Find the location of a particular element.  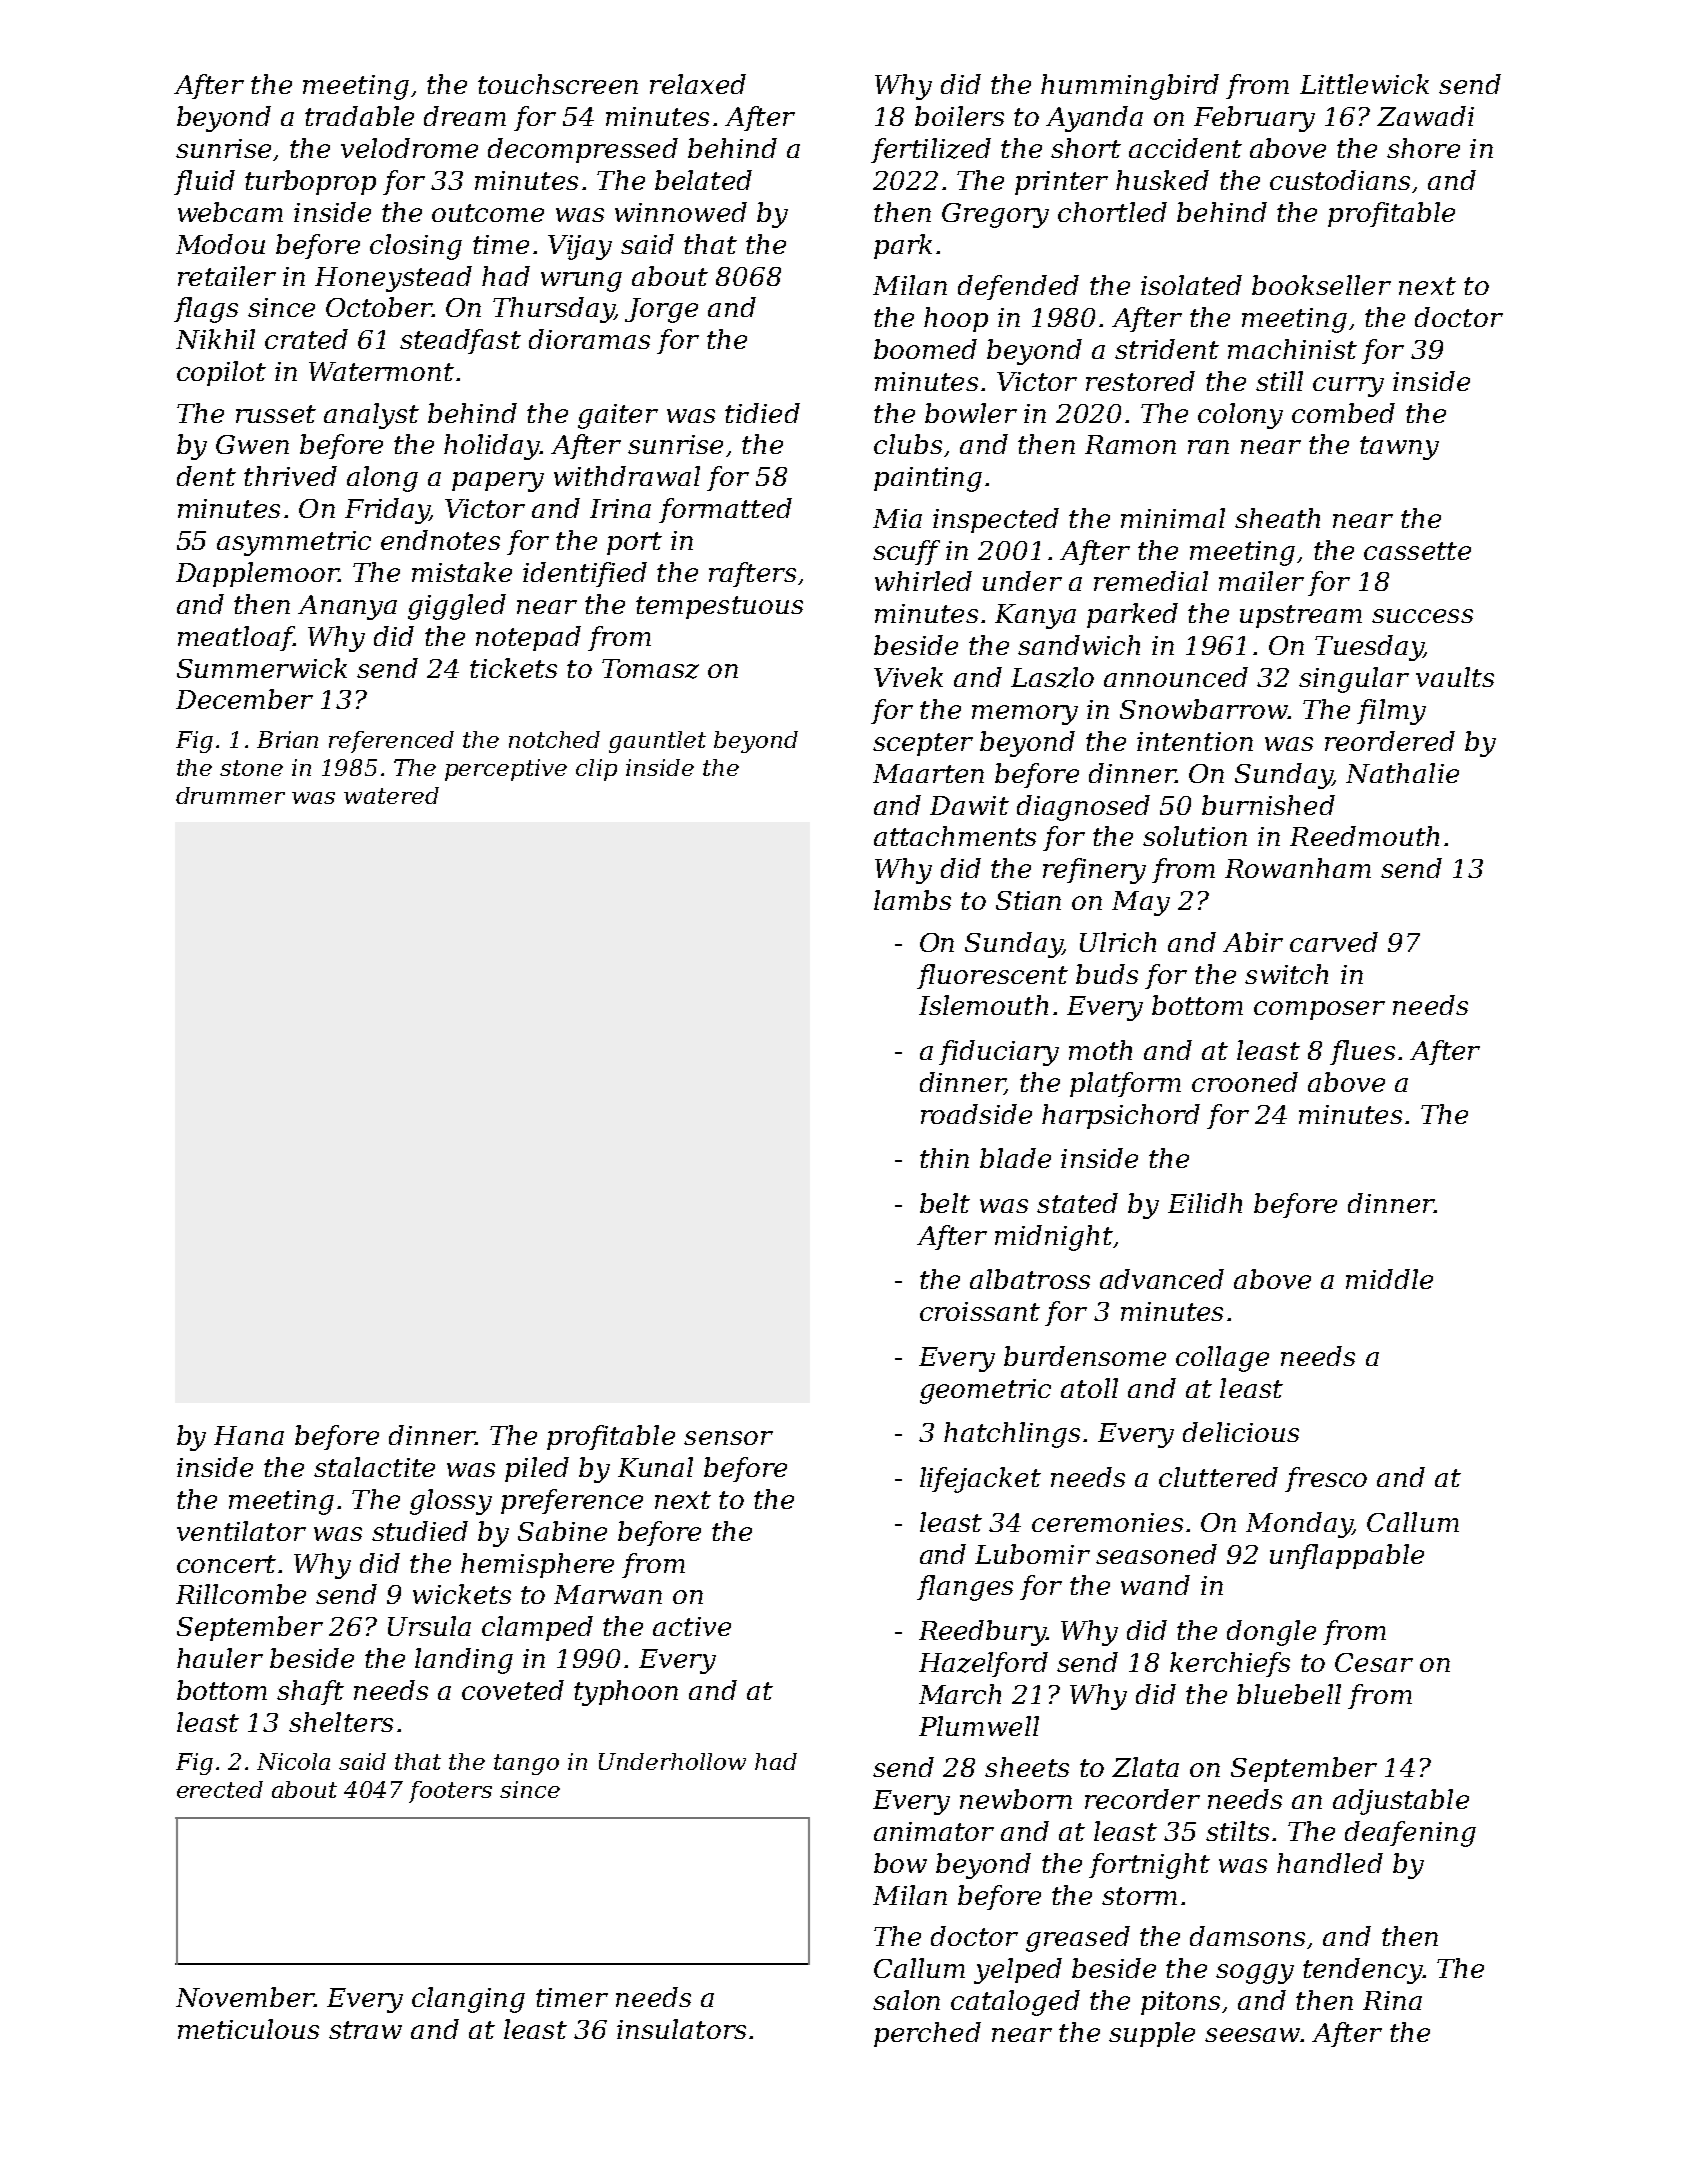

Kunal is located at coordinates (655, 1467).
